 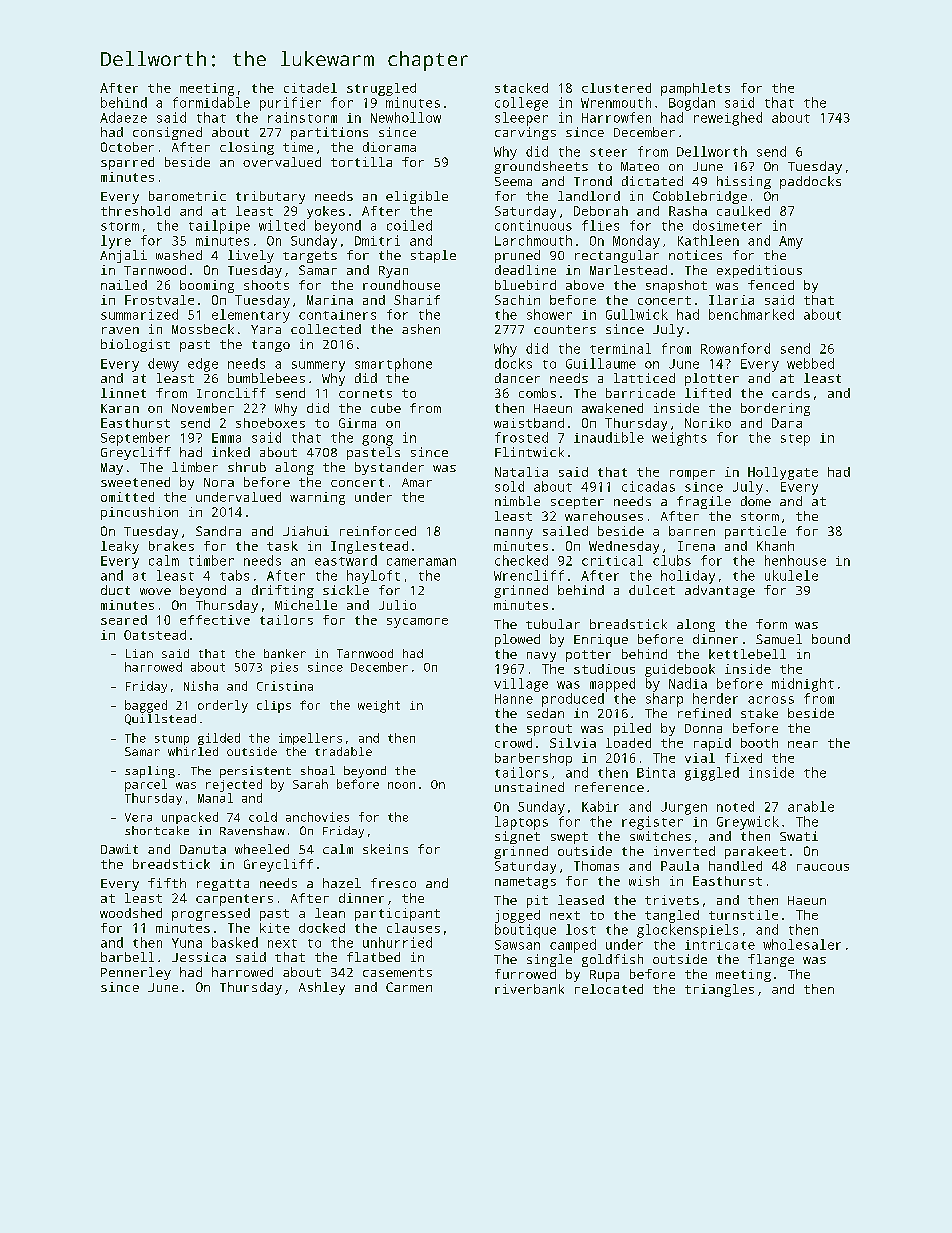 What do you see at coordinates (791, 242) in the screenshot?
I see `Amy` at bounding box center [791, 242].
